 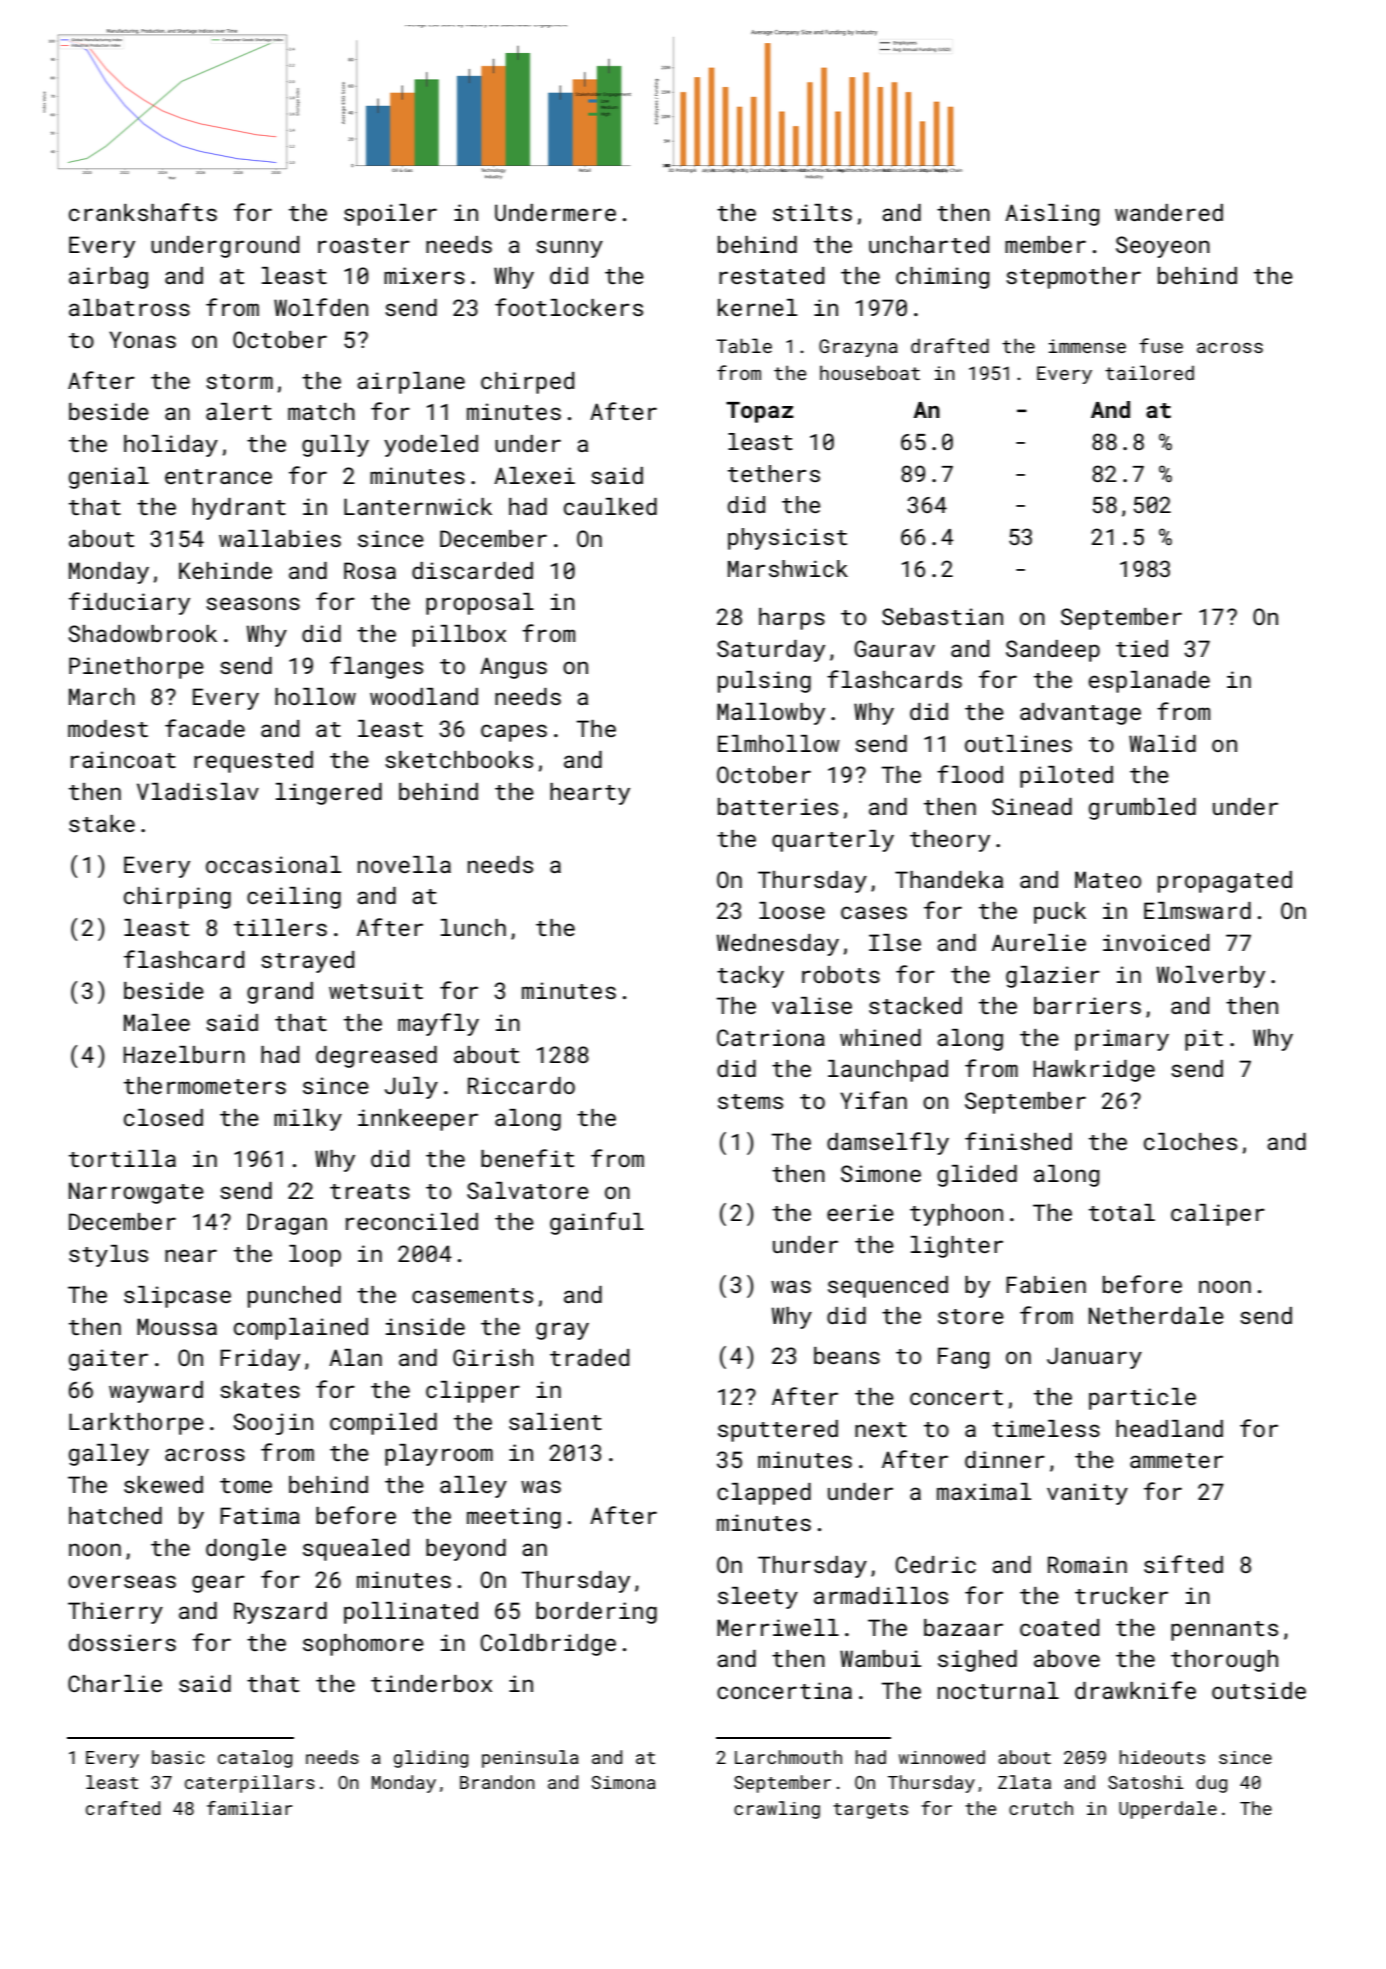 What do you see at coordinates (177, 898) in the screenshot?
I see `chirping` at bounding box center [177, 898].
